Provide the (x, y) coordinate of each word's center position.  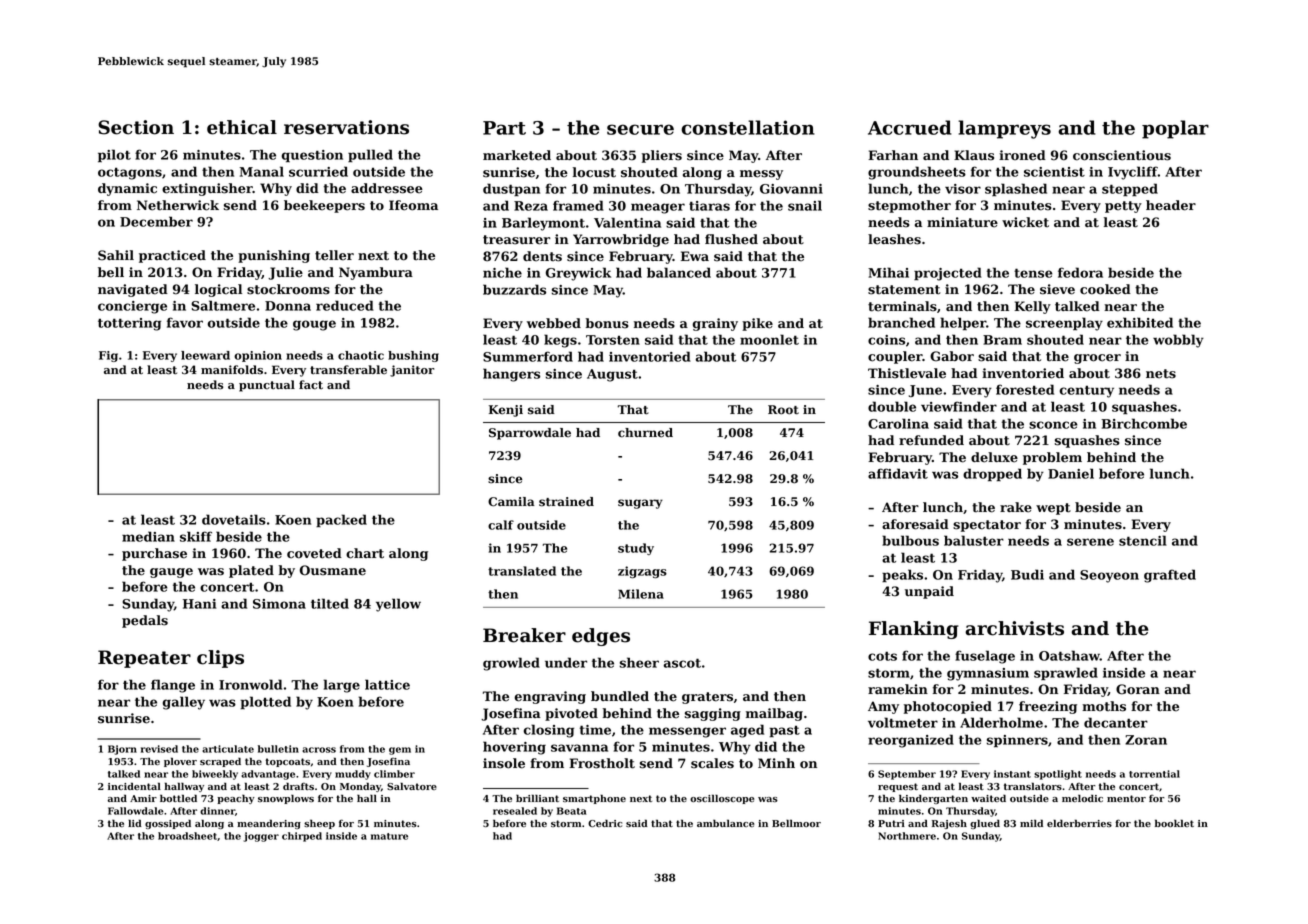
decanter (1116, 722)
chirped (302, 837)
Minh (776, 763)
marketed (517, 155)
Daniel (1071, 473)
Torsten (613, 340)
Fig (108, 356)
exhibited (1140, 322)
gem (400, 751)
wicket (1025, 222)
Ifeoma (413, 205)
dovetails (234, 519)
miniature (962, 222)
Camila (511, 502)
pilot (114, 156)
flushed (731, 239)
